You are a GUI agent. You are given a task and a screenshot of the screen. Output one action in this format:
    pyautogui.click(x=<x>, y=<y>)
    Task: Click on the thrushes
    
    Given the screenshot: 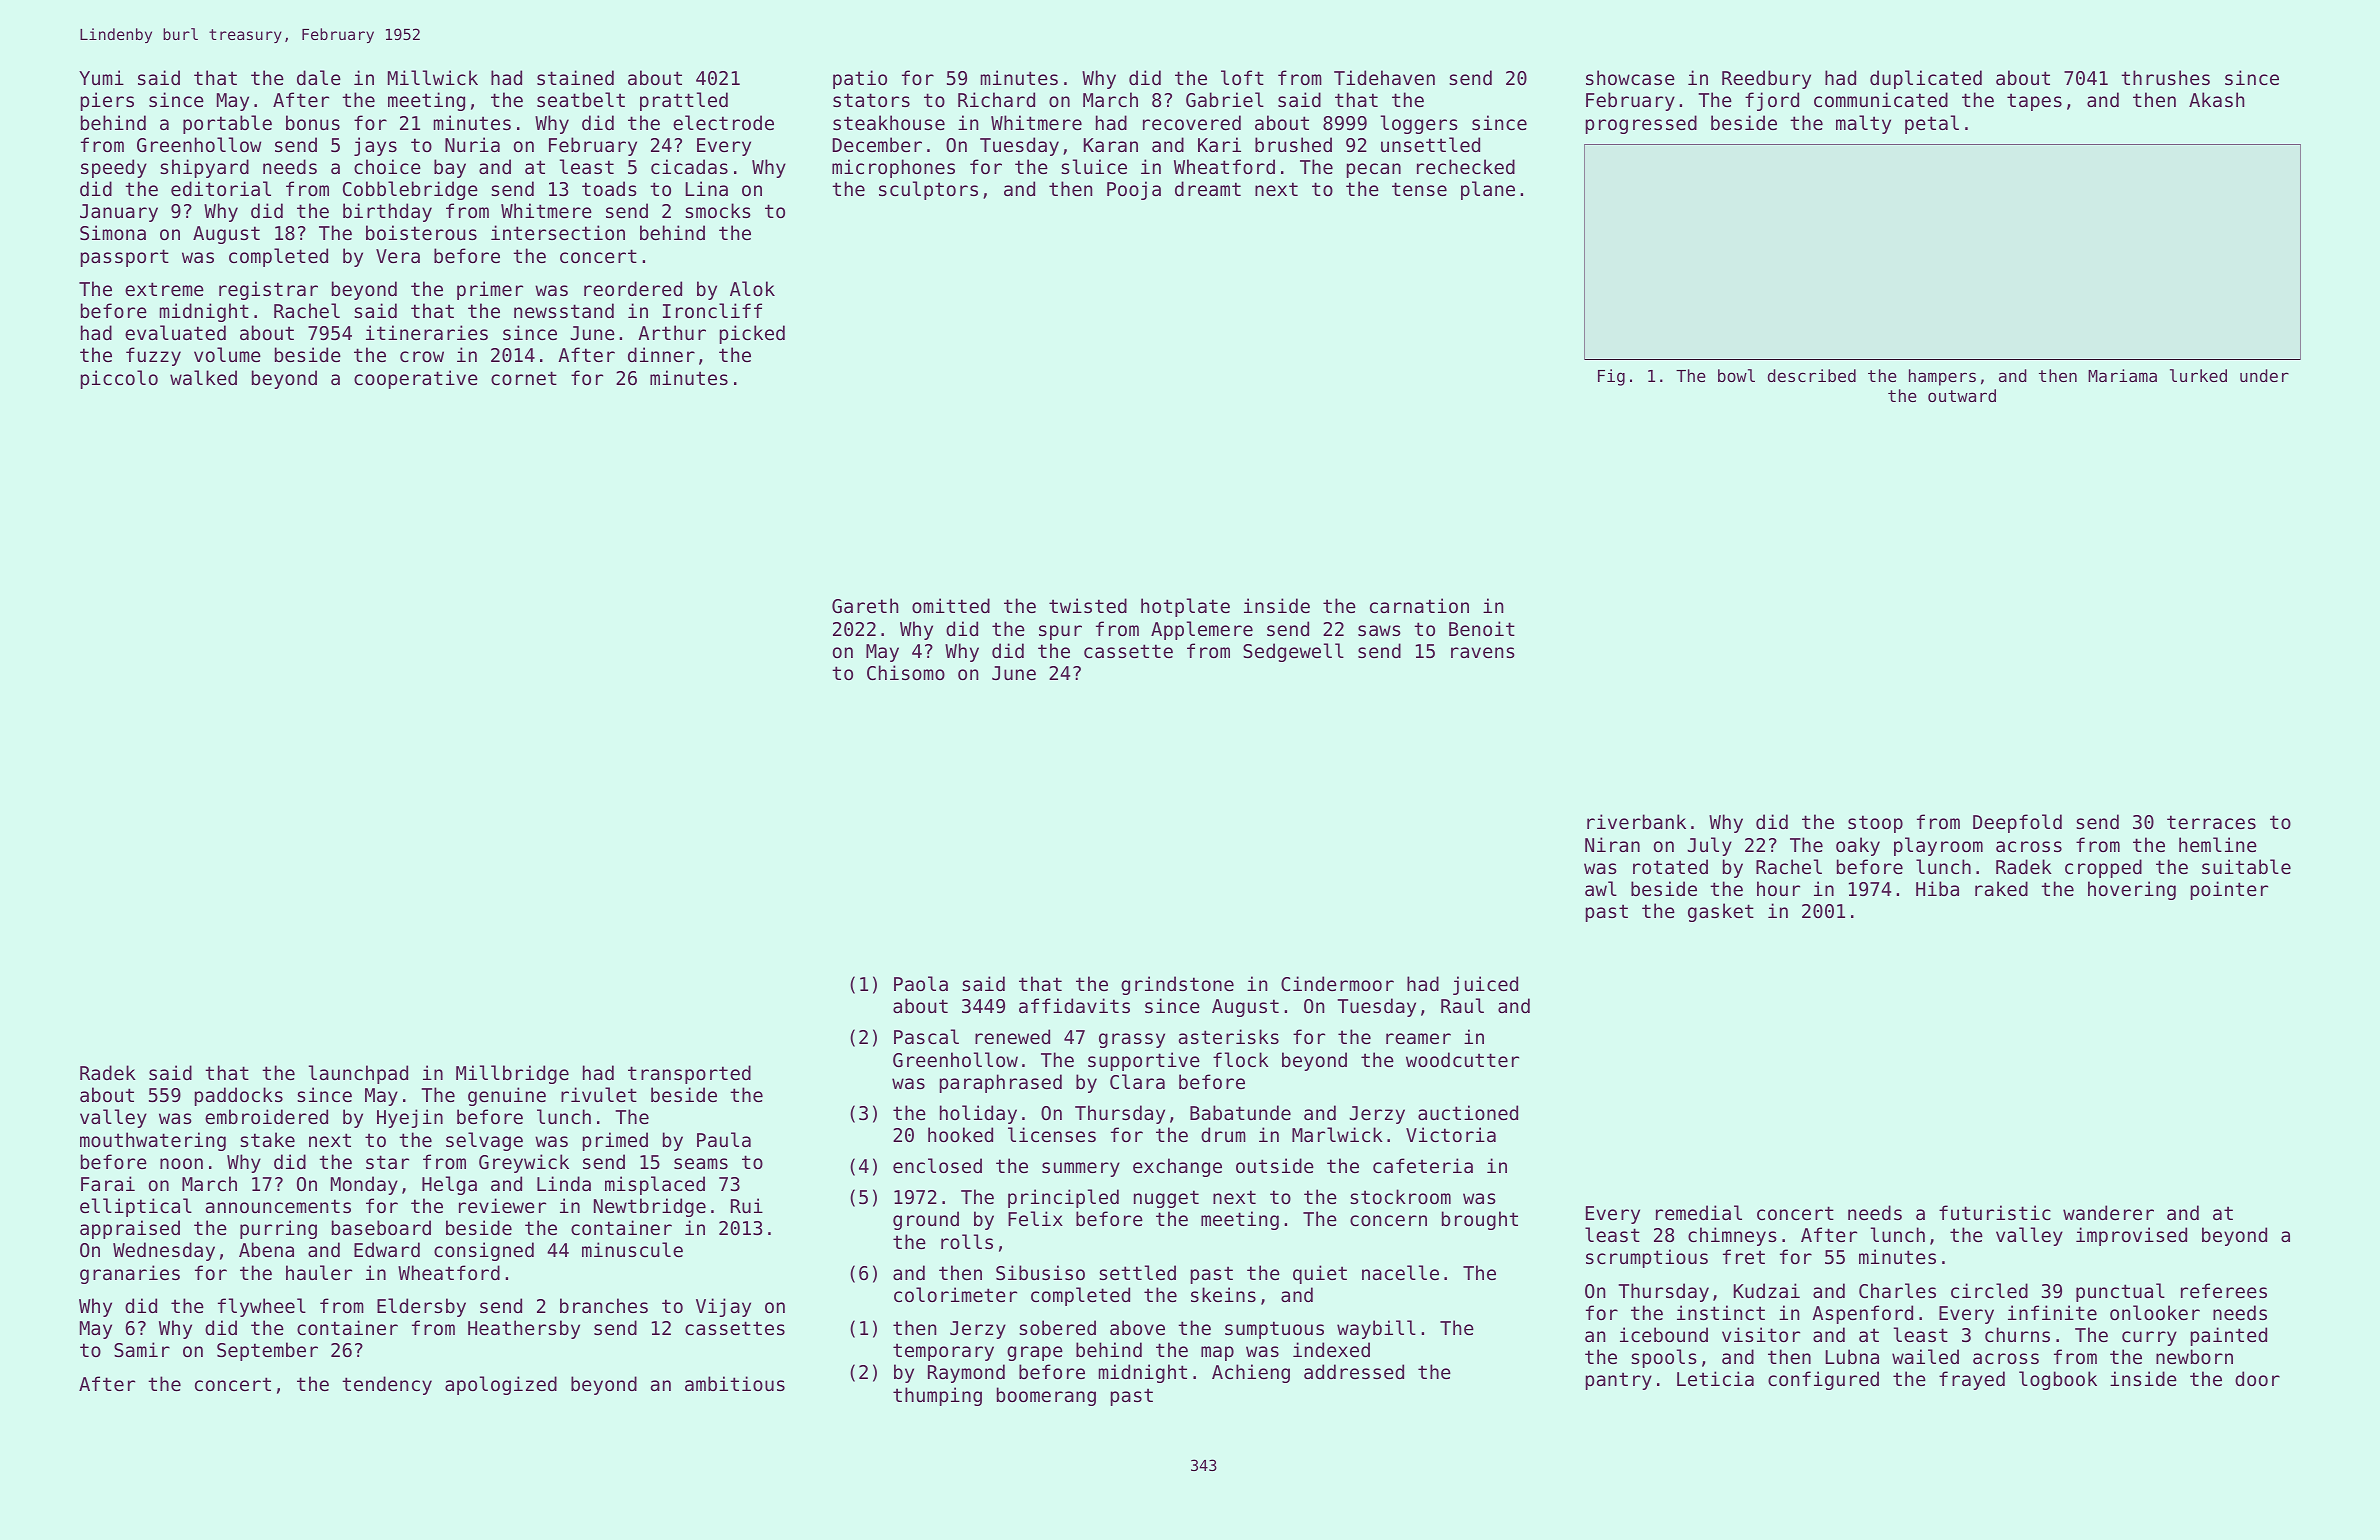 What is the action you would take?
    pyautogui.click(x=2165, y=77)
